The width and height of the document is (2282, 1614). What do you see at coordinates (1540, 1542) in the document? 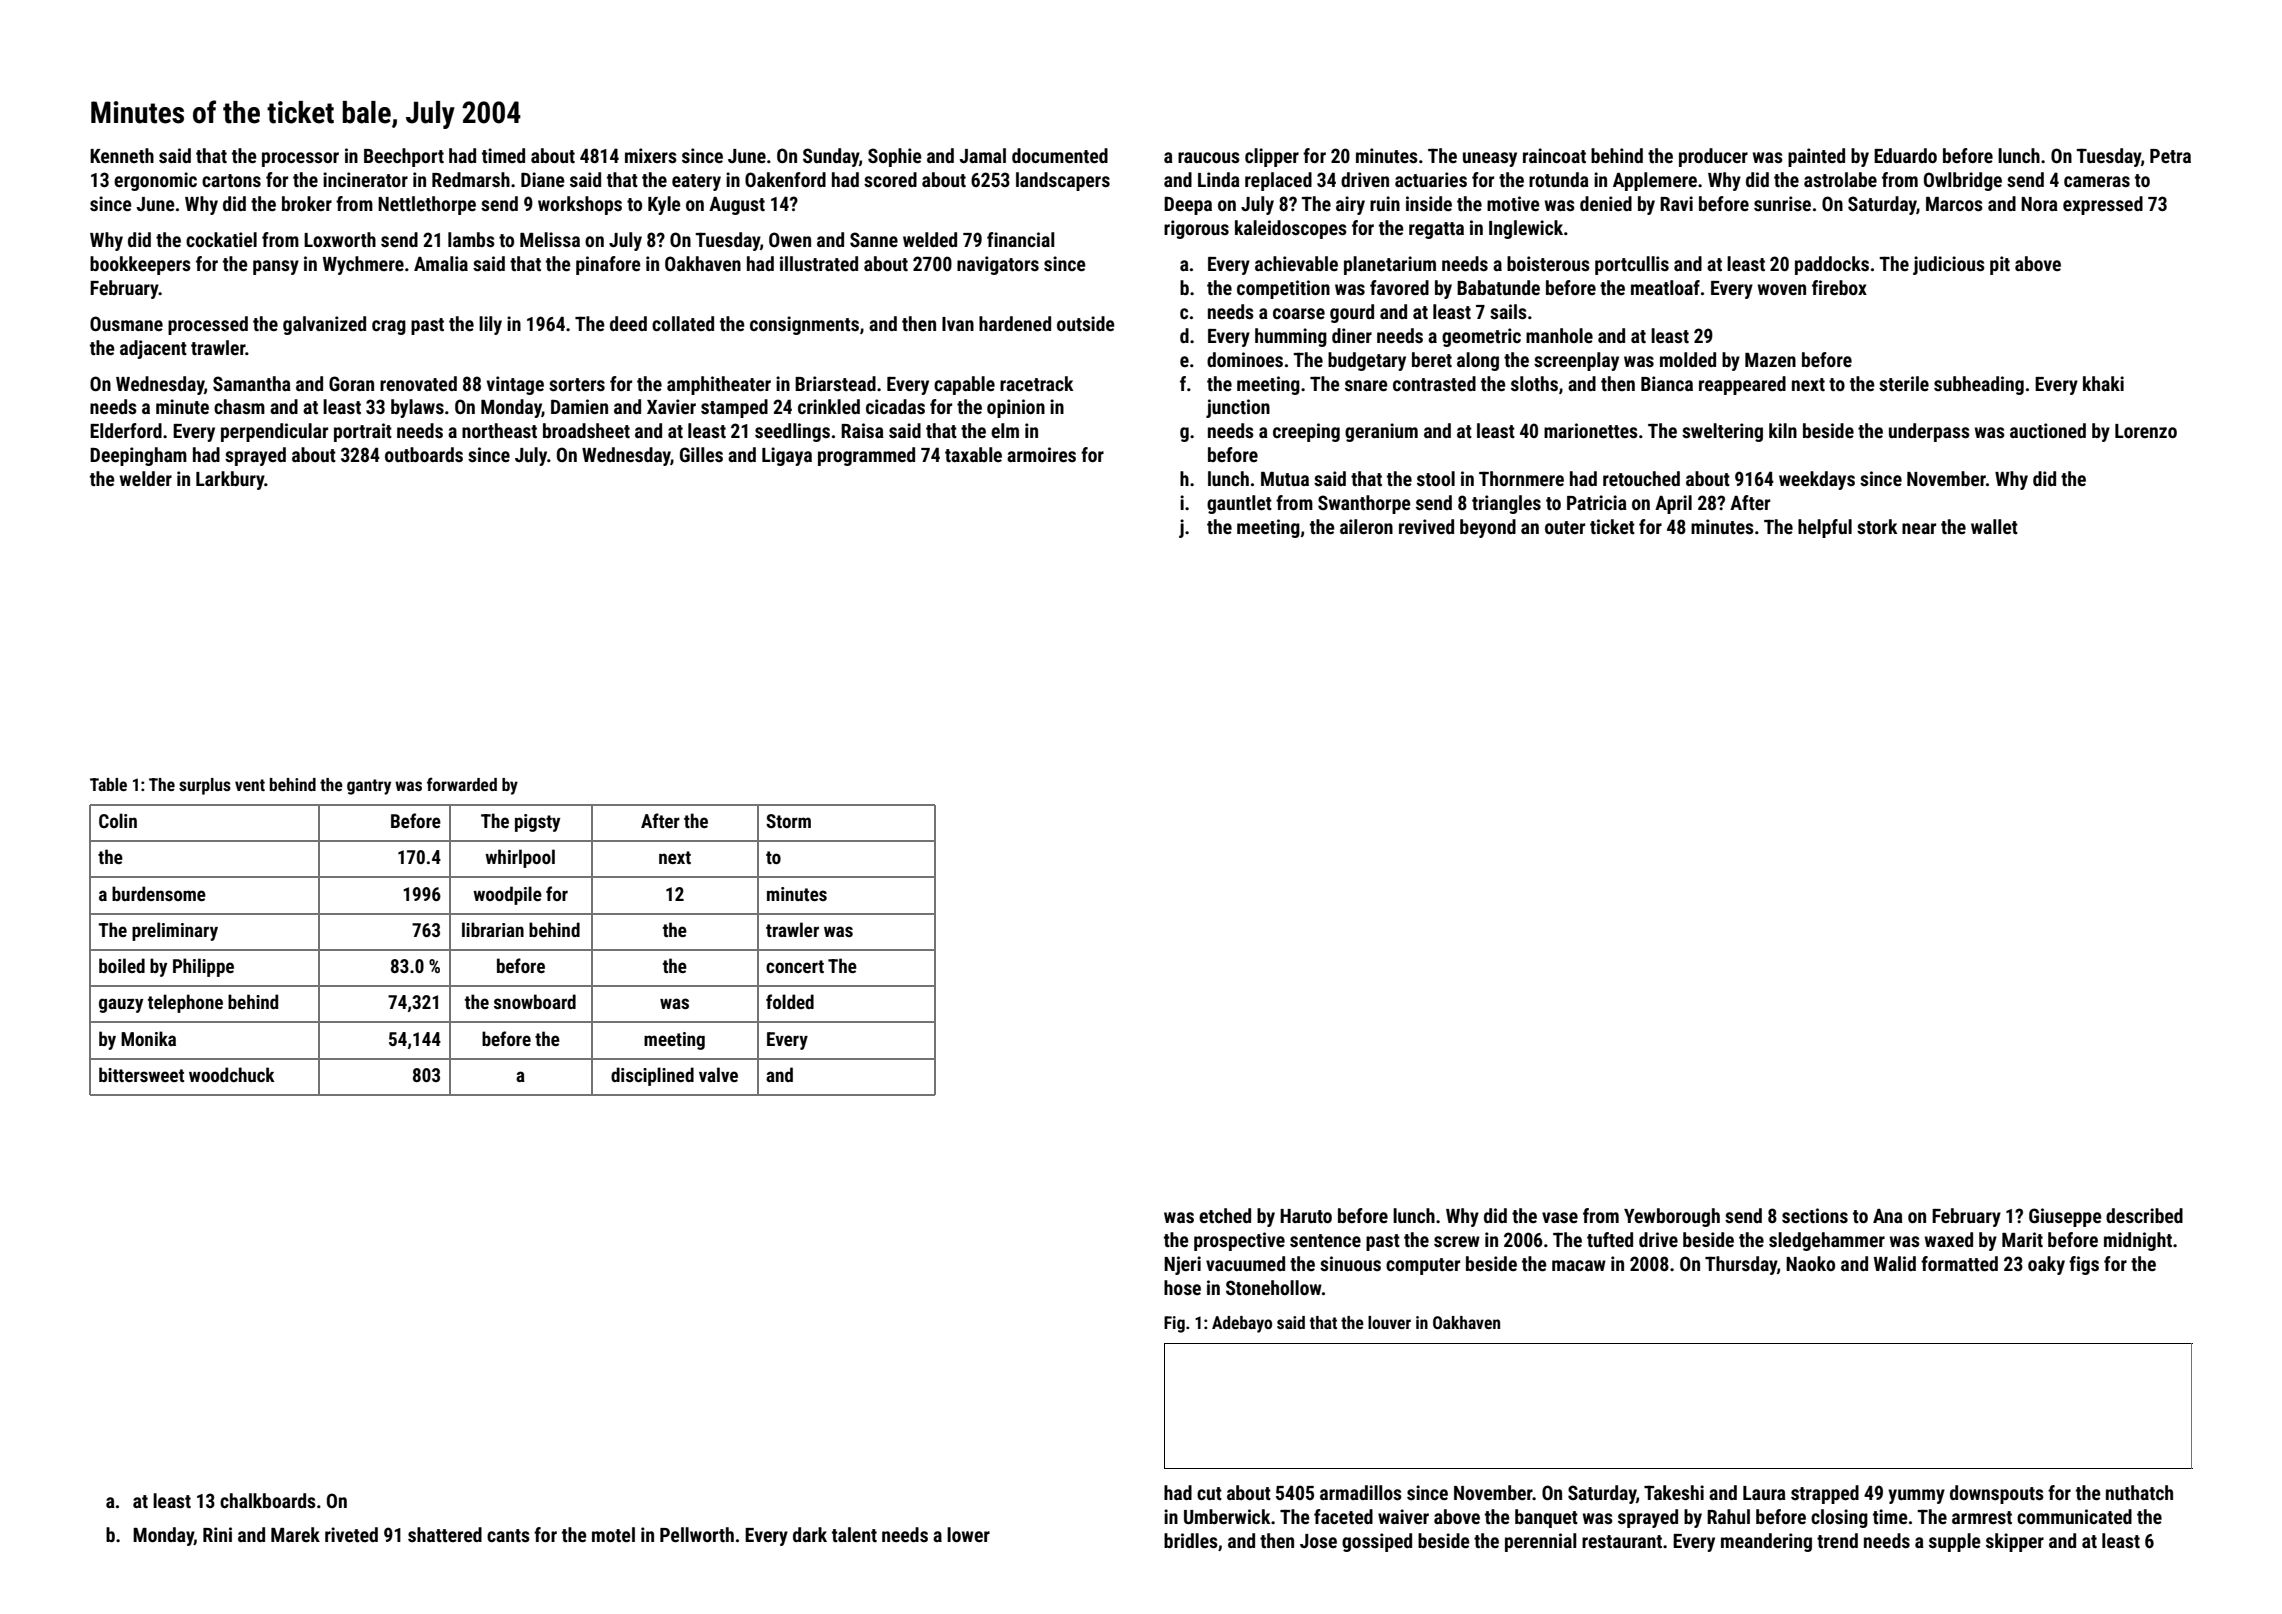
I see `perennial` at bounding box center [1540, 1542].
